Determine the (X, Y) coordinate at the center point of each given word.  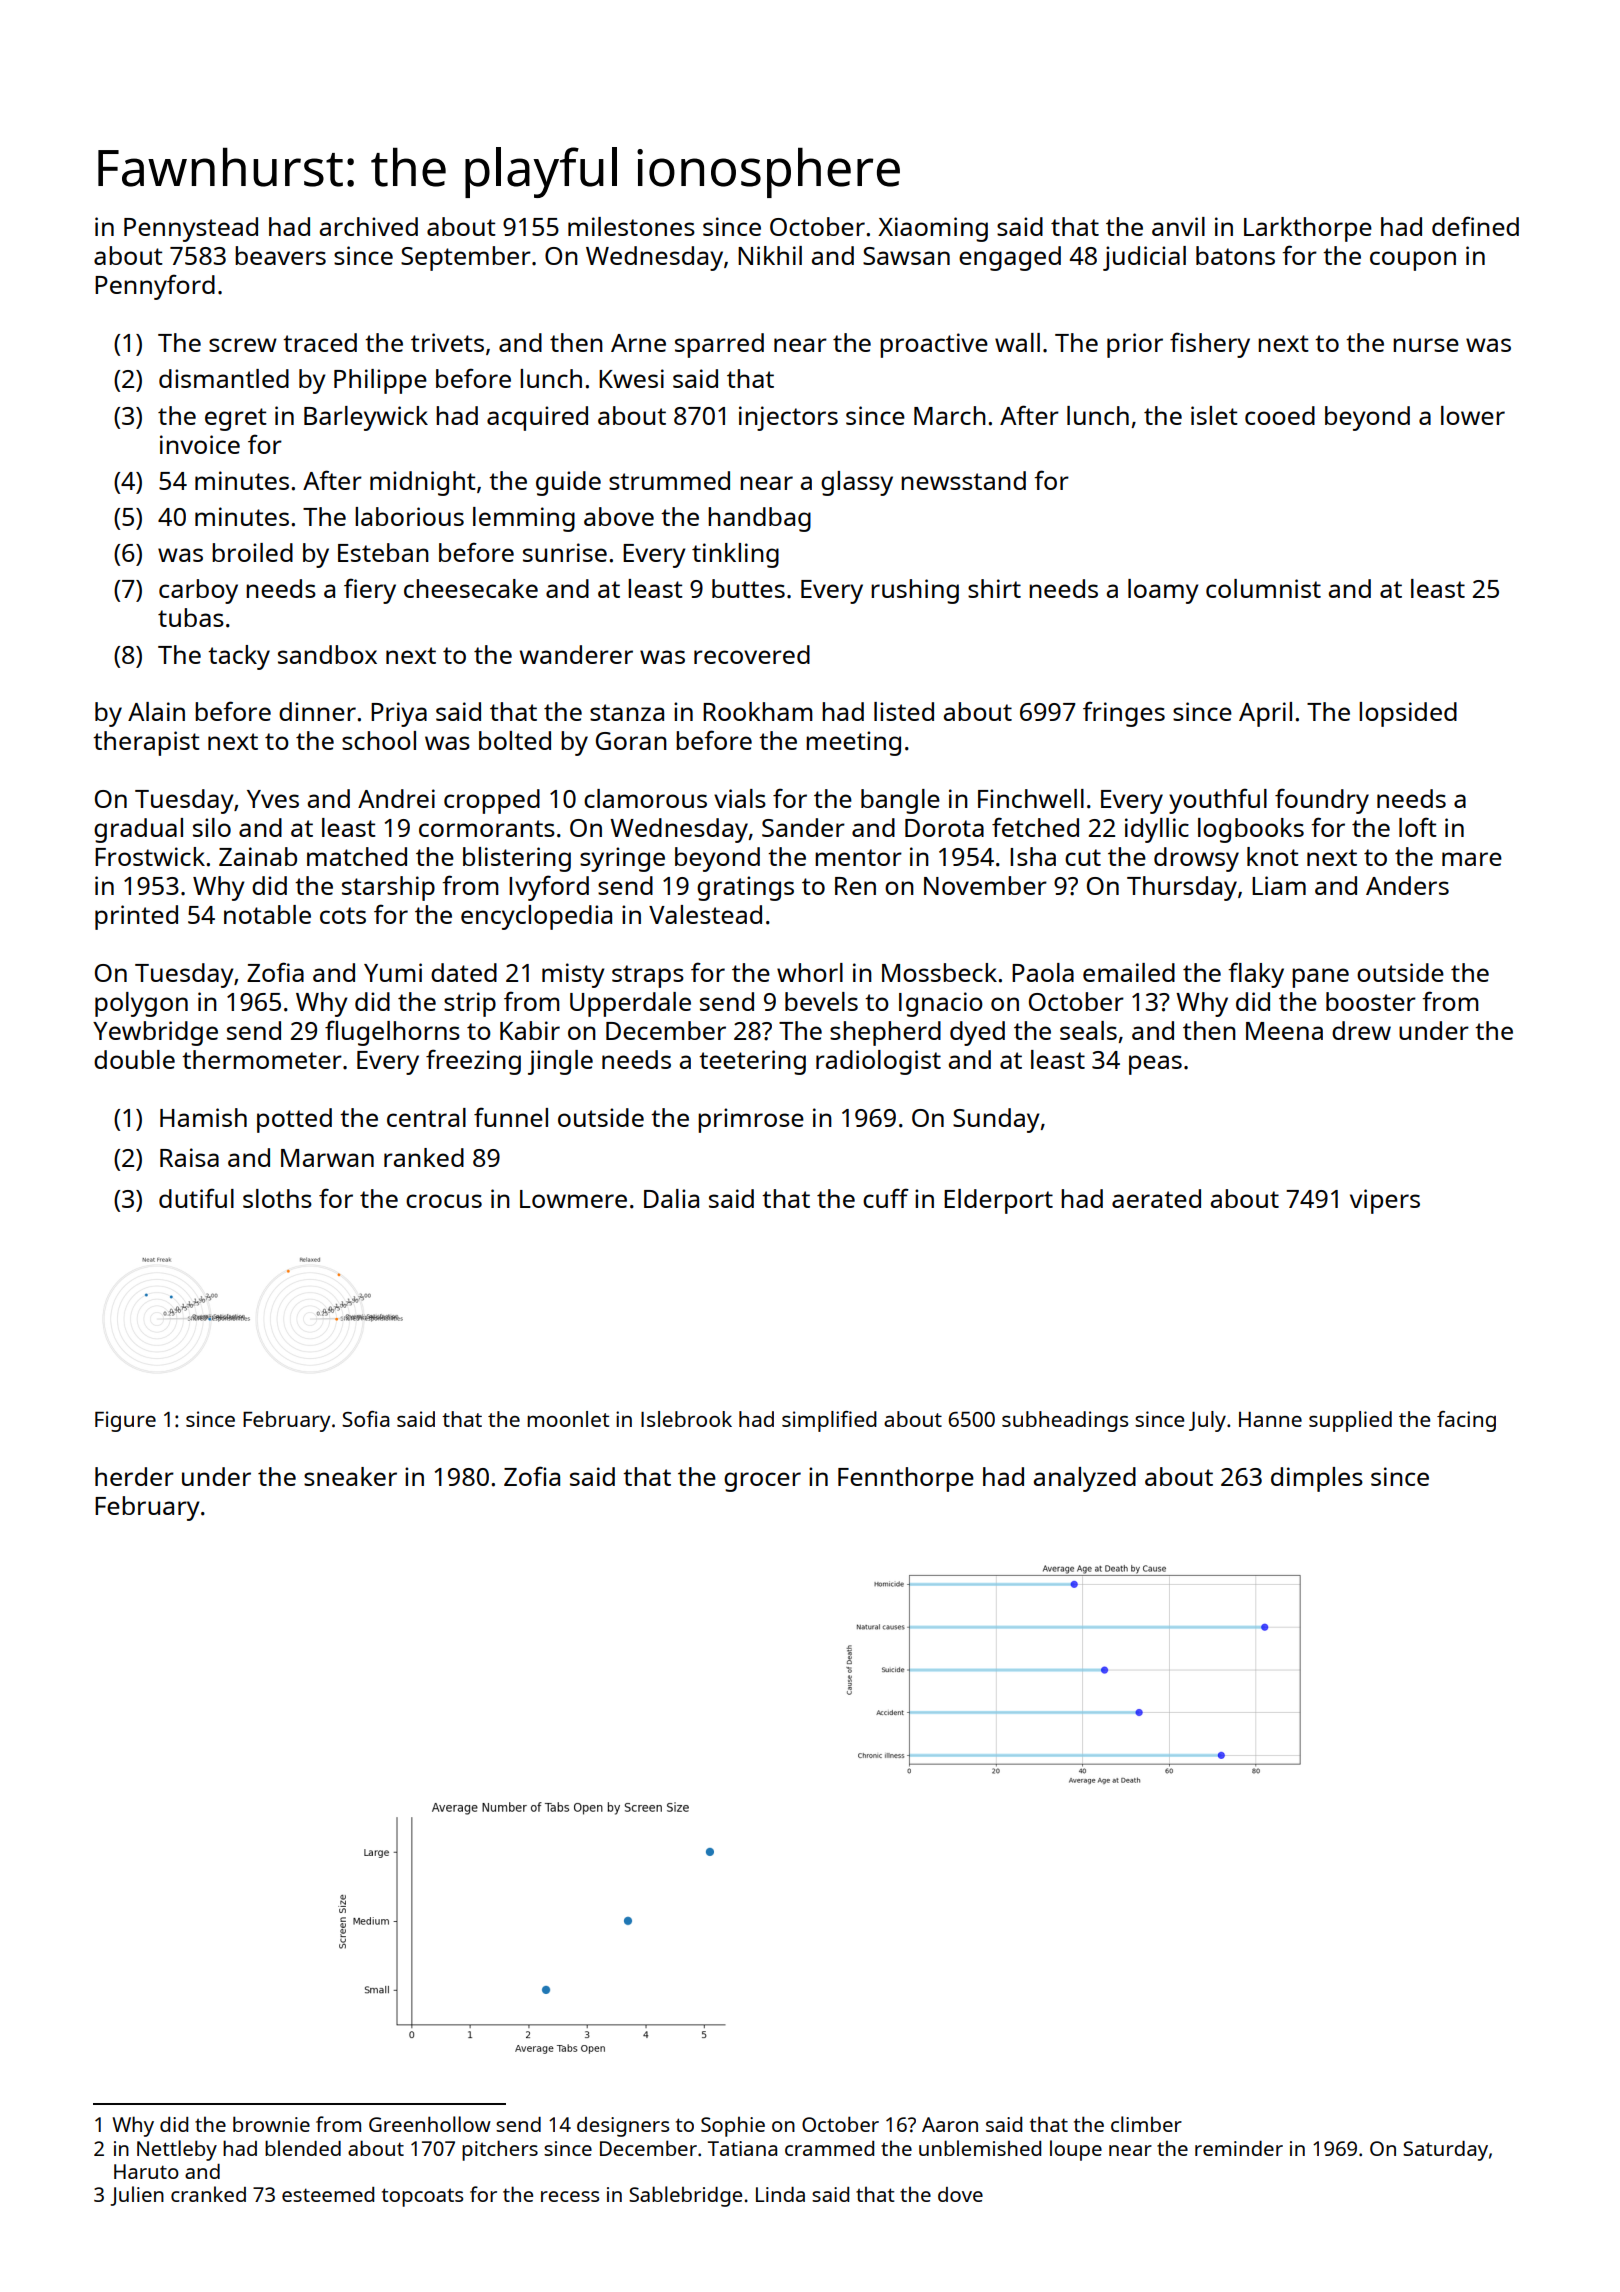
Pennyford (155, 287)
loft (1418, 827)
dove (960, 2194)
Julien (137, 2196)
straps (648, 976)
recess (570, 2196)
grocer (762, 1482)
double (134, 1059)
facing (1466, 1421)
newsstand (963, 480)
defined (1475, 226)
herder (134, 1476)
